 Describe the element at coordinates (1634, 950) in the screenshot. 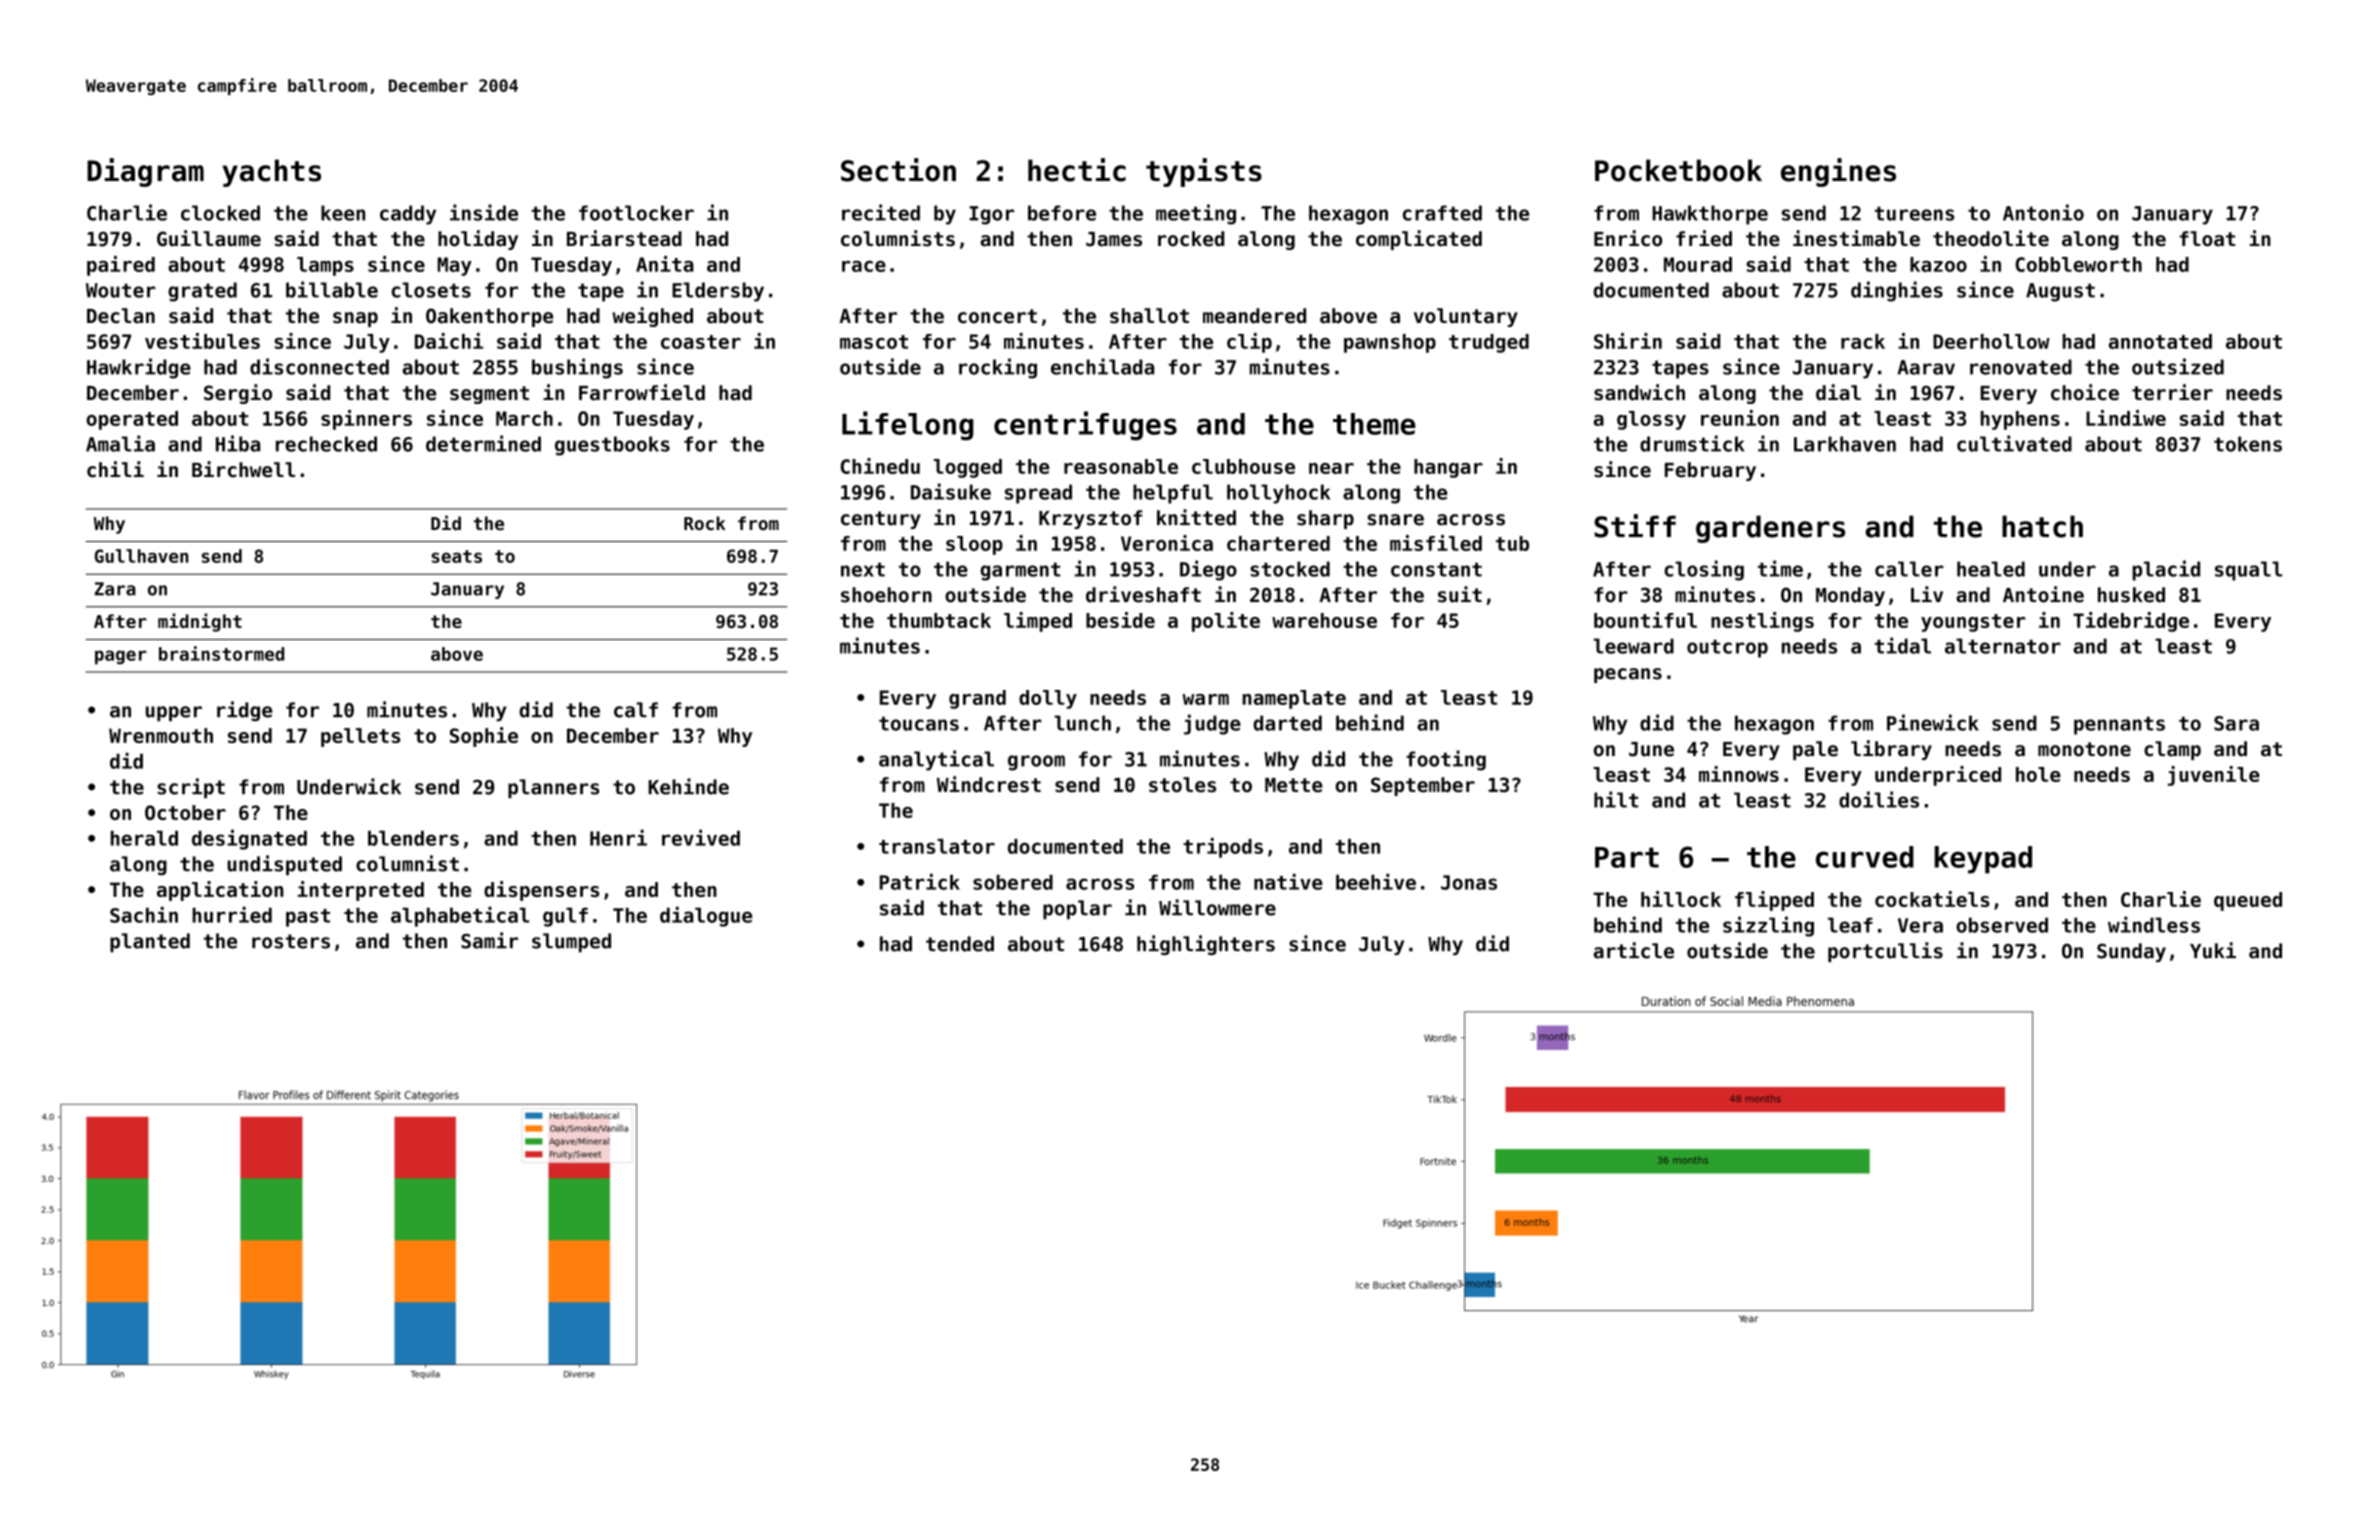

I see `article` at that location.
